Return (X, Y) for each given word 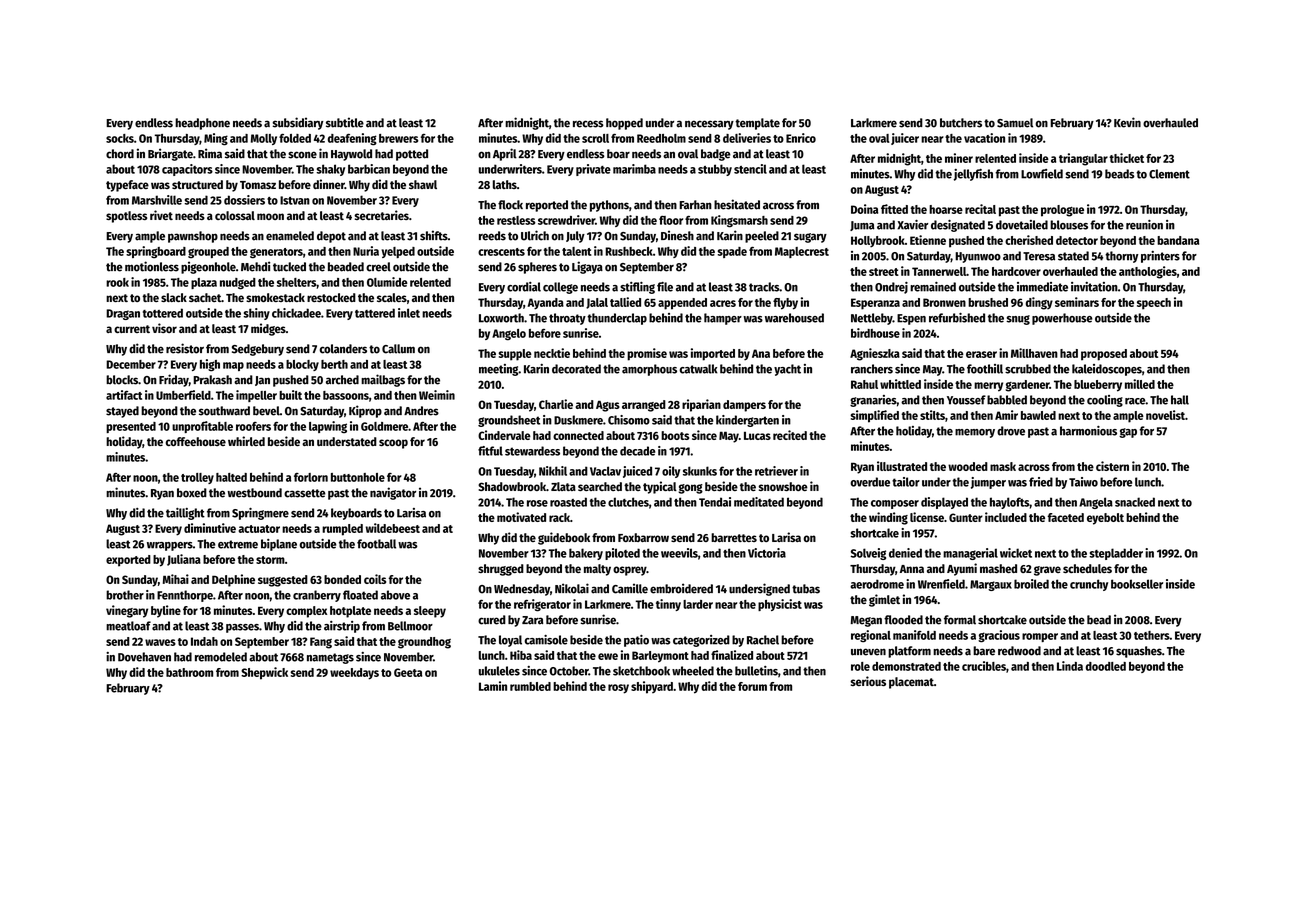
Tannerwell (939, 271)
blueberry (1098, 386)
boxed (192, 493)
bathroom (189, 672)
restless (516, 220)
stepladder (1116, 554)
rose (537, 503)
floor (671, 220)
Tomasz (258, 185)
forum (752, 686)
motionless (152, 266)
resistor (185, 348)
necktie (552, 353)
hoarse (946, 209)
